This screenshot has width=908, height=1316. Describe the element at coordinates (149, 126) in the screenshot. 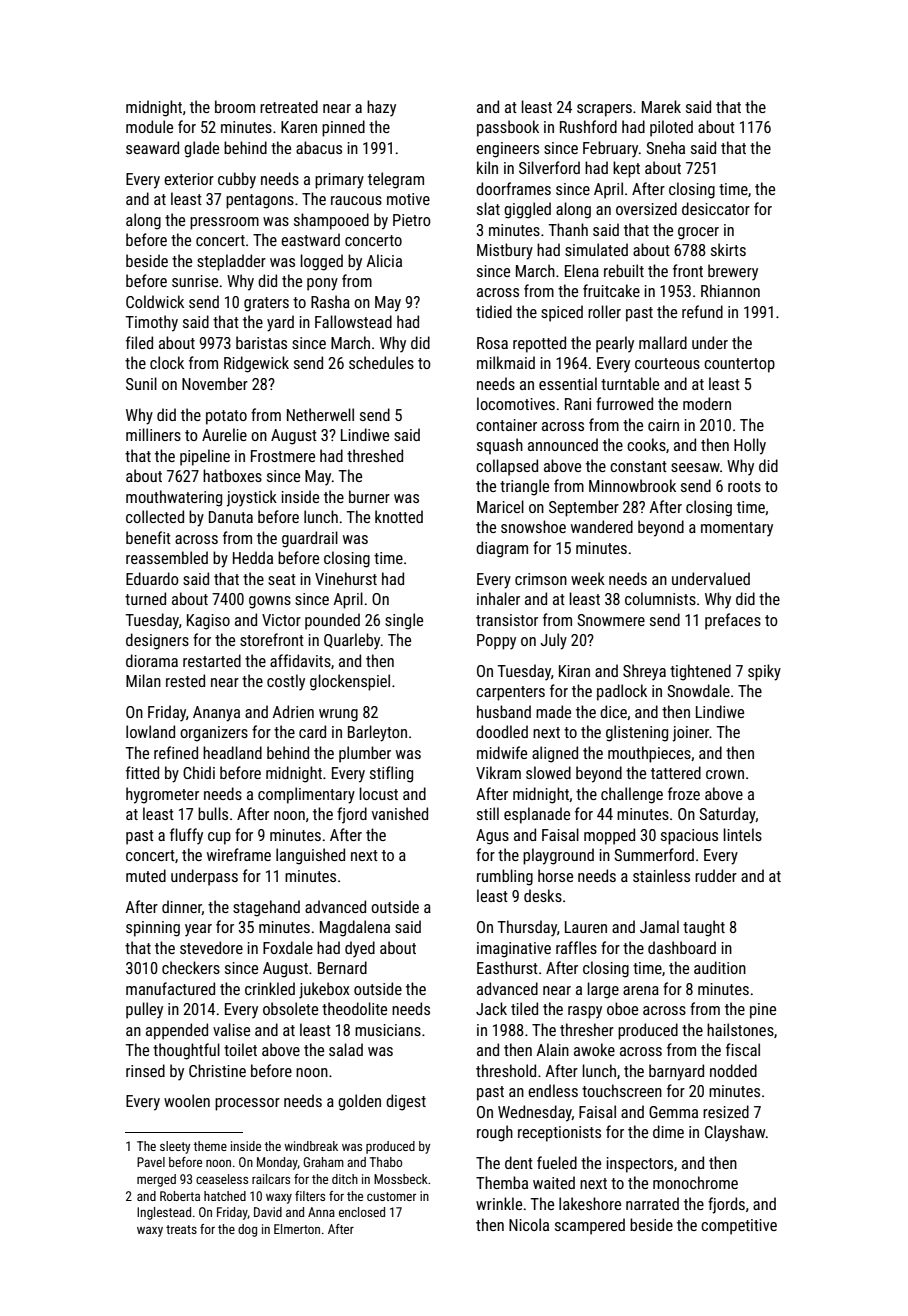

I see `module` at that location.
